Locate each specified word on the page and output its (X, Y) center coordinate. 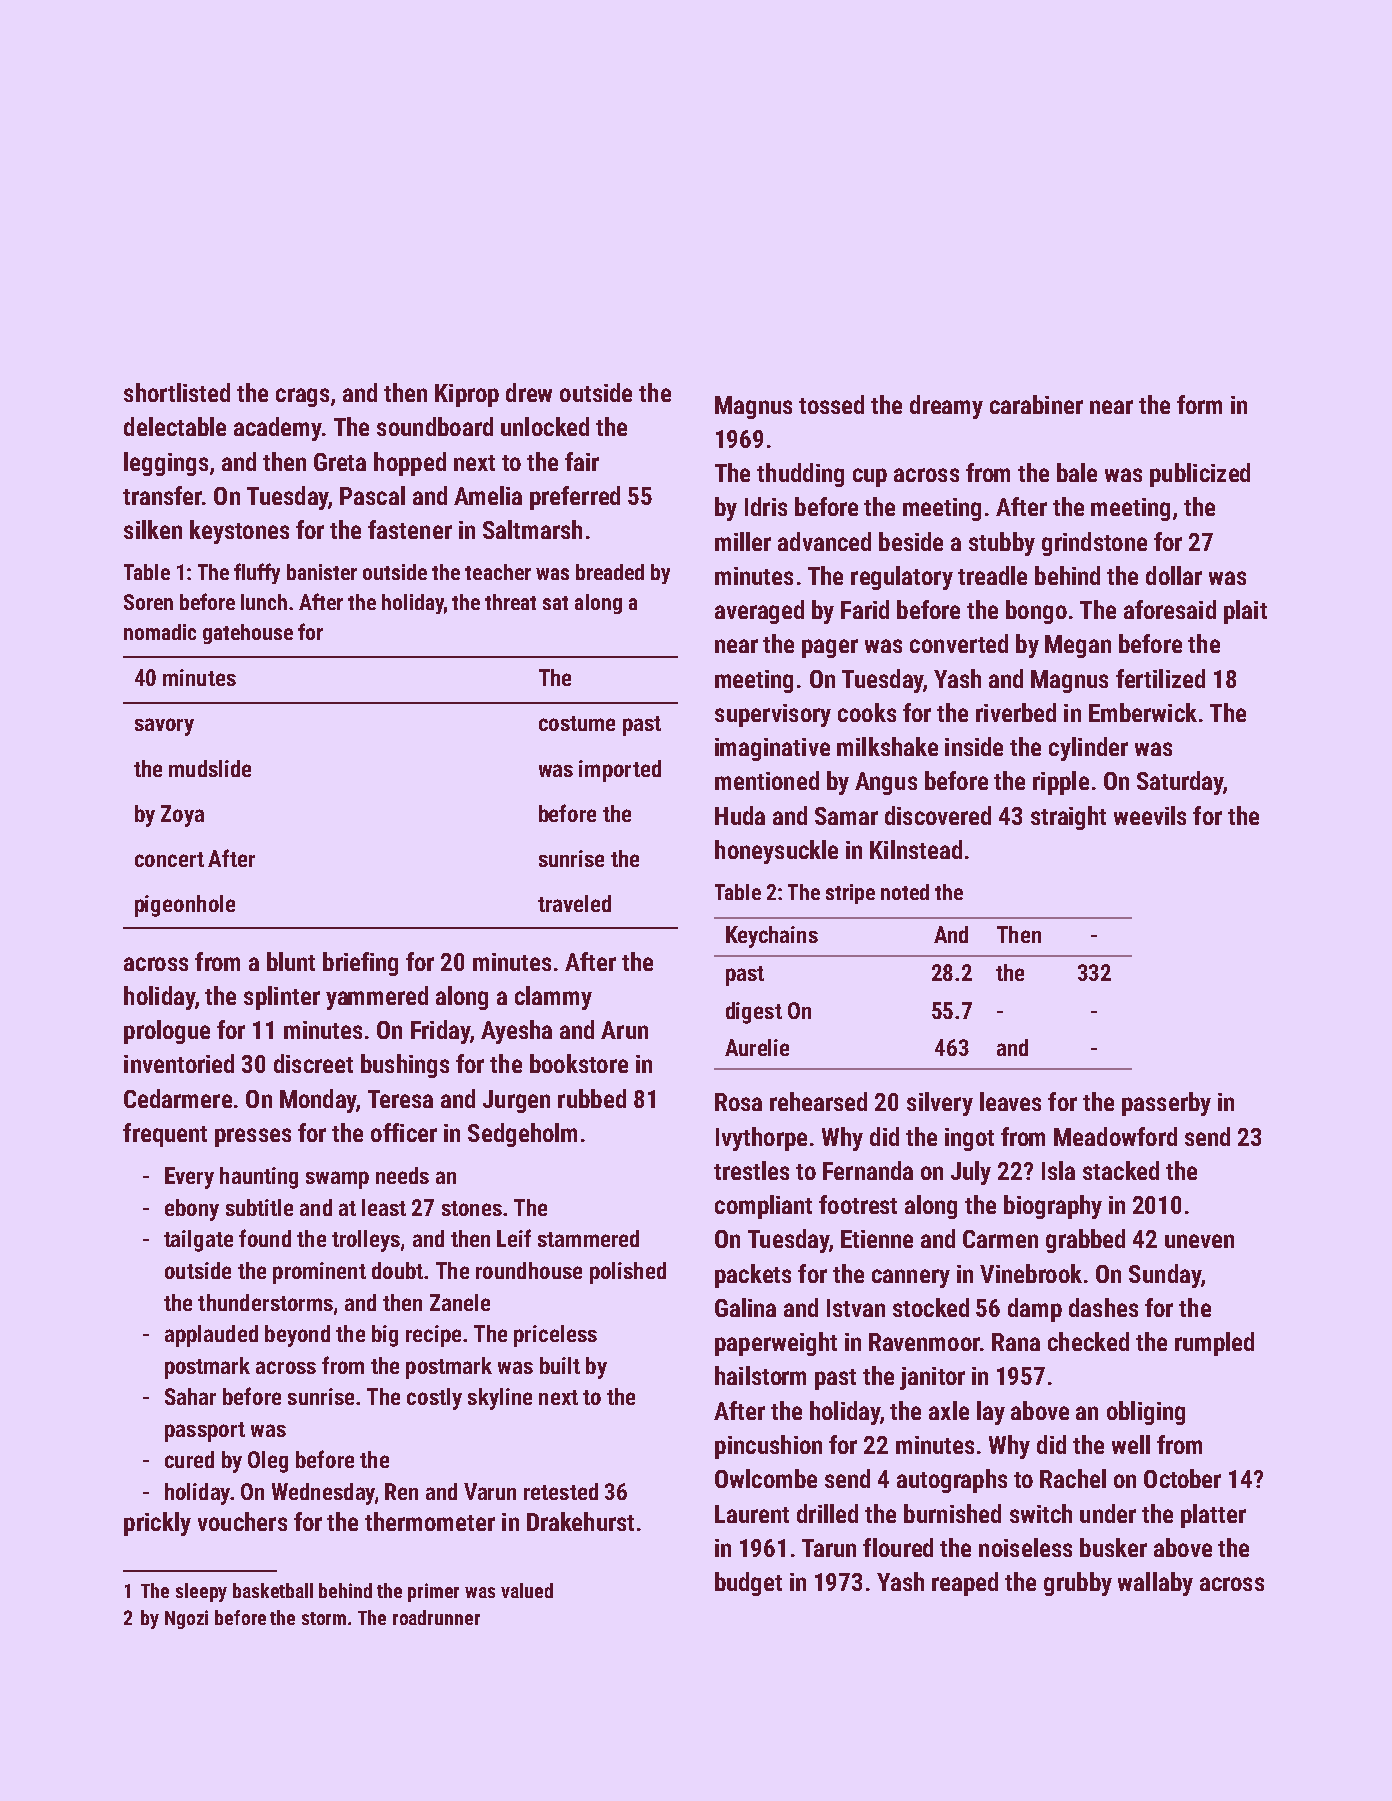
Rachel (1073, 1478)
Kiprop (467, 395)
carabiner (1036, 404)
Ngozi (186, 1619)
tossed (831, 404)
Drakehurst (580, 1521)
